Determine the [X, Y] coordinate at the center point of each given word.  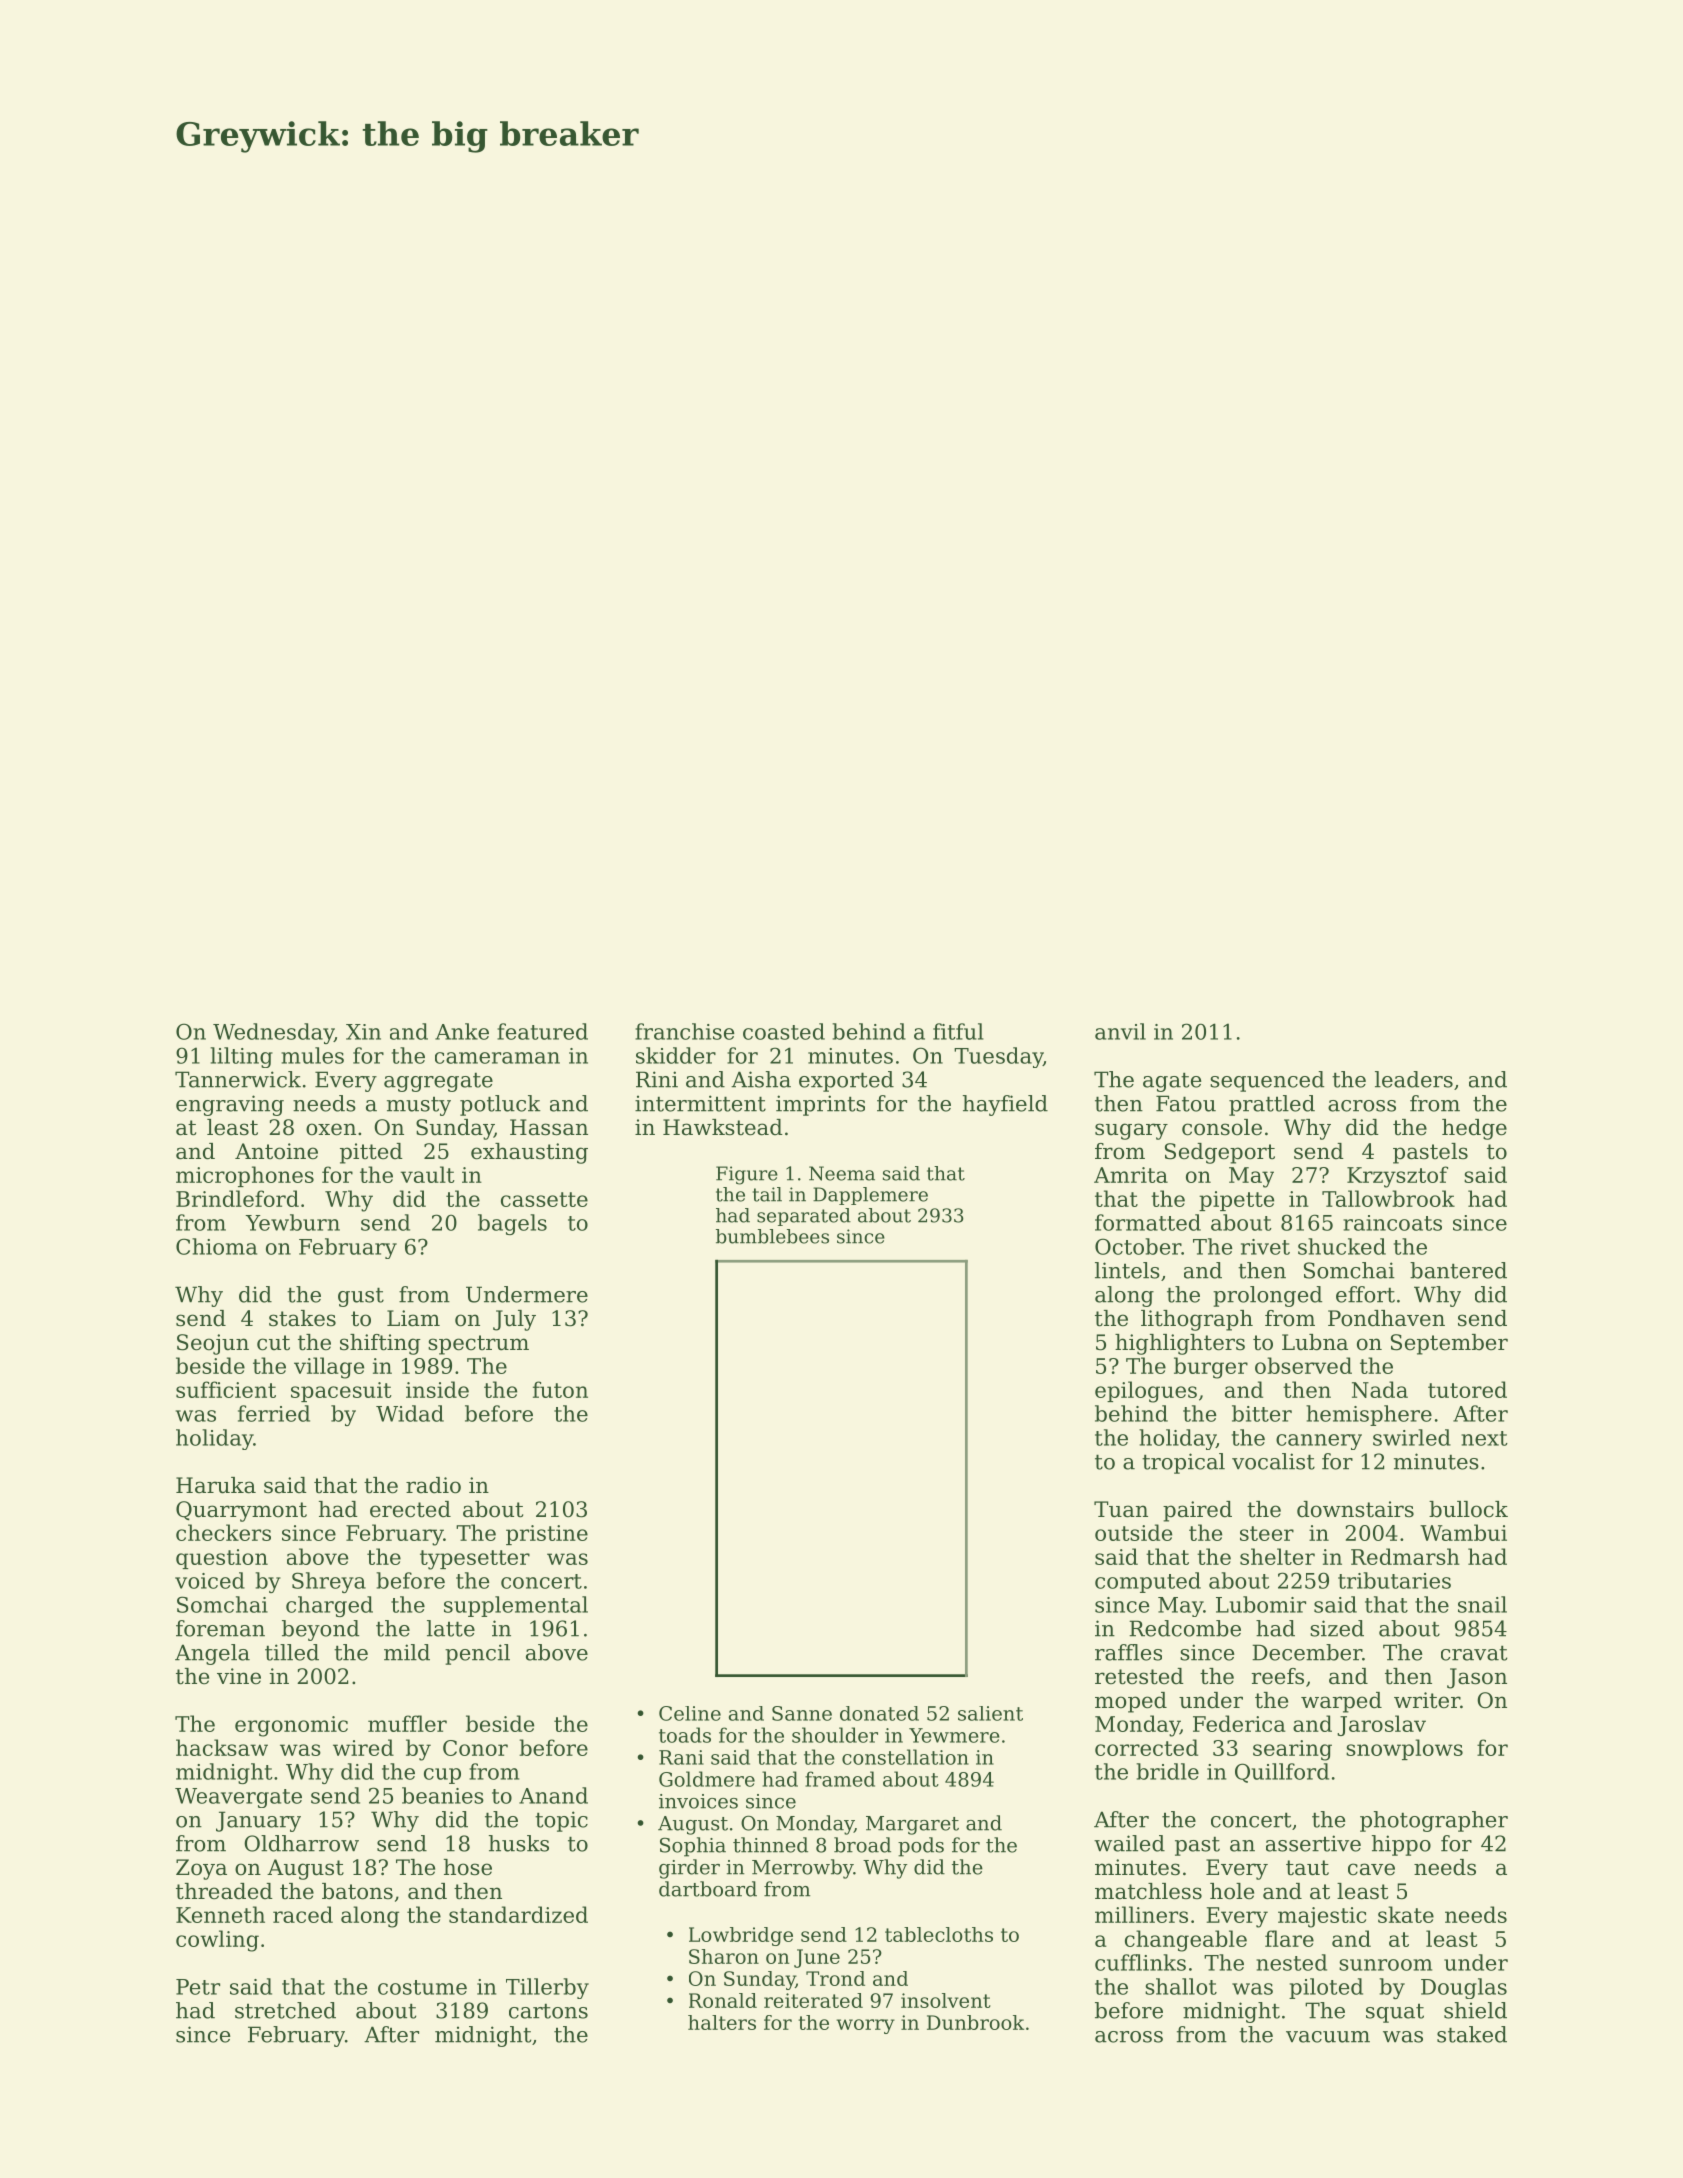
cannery [1319, 1442]
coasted [784, 1031]
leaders [1414, 1079]
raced [303, 1914]
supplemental [516, 1606]
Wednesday [273, 1033]
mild [407, 1652]
